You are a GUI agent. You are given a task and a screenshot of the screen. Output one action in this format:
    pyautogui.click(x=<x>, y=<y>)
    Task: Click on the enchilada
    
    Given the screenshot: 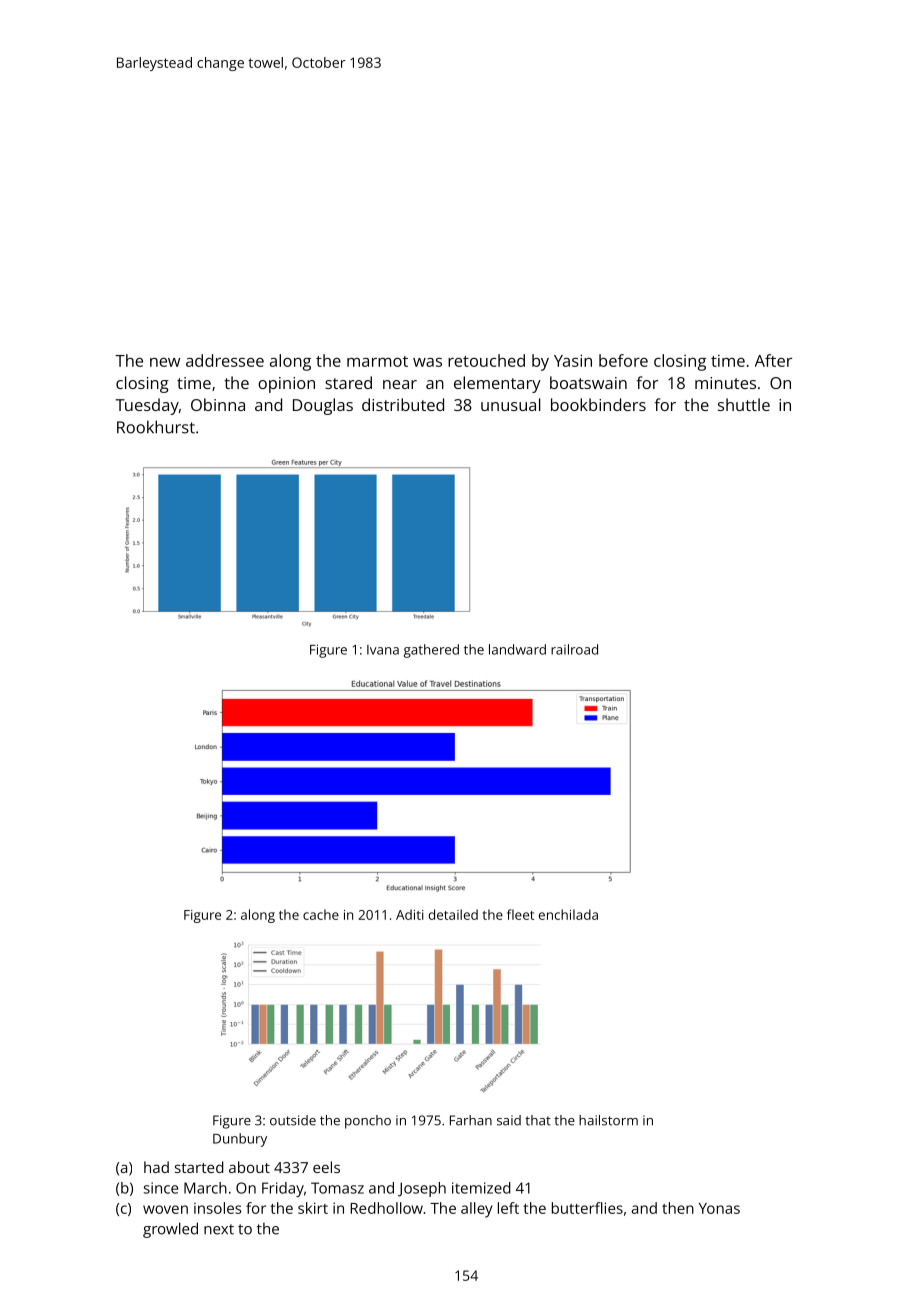 What is the action you would take?
    pyautogui.click(x=568, y=914)
